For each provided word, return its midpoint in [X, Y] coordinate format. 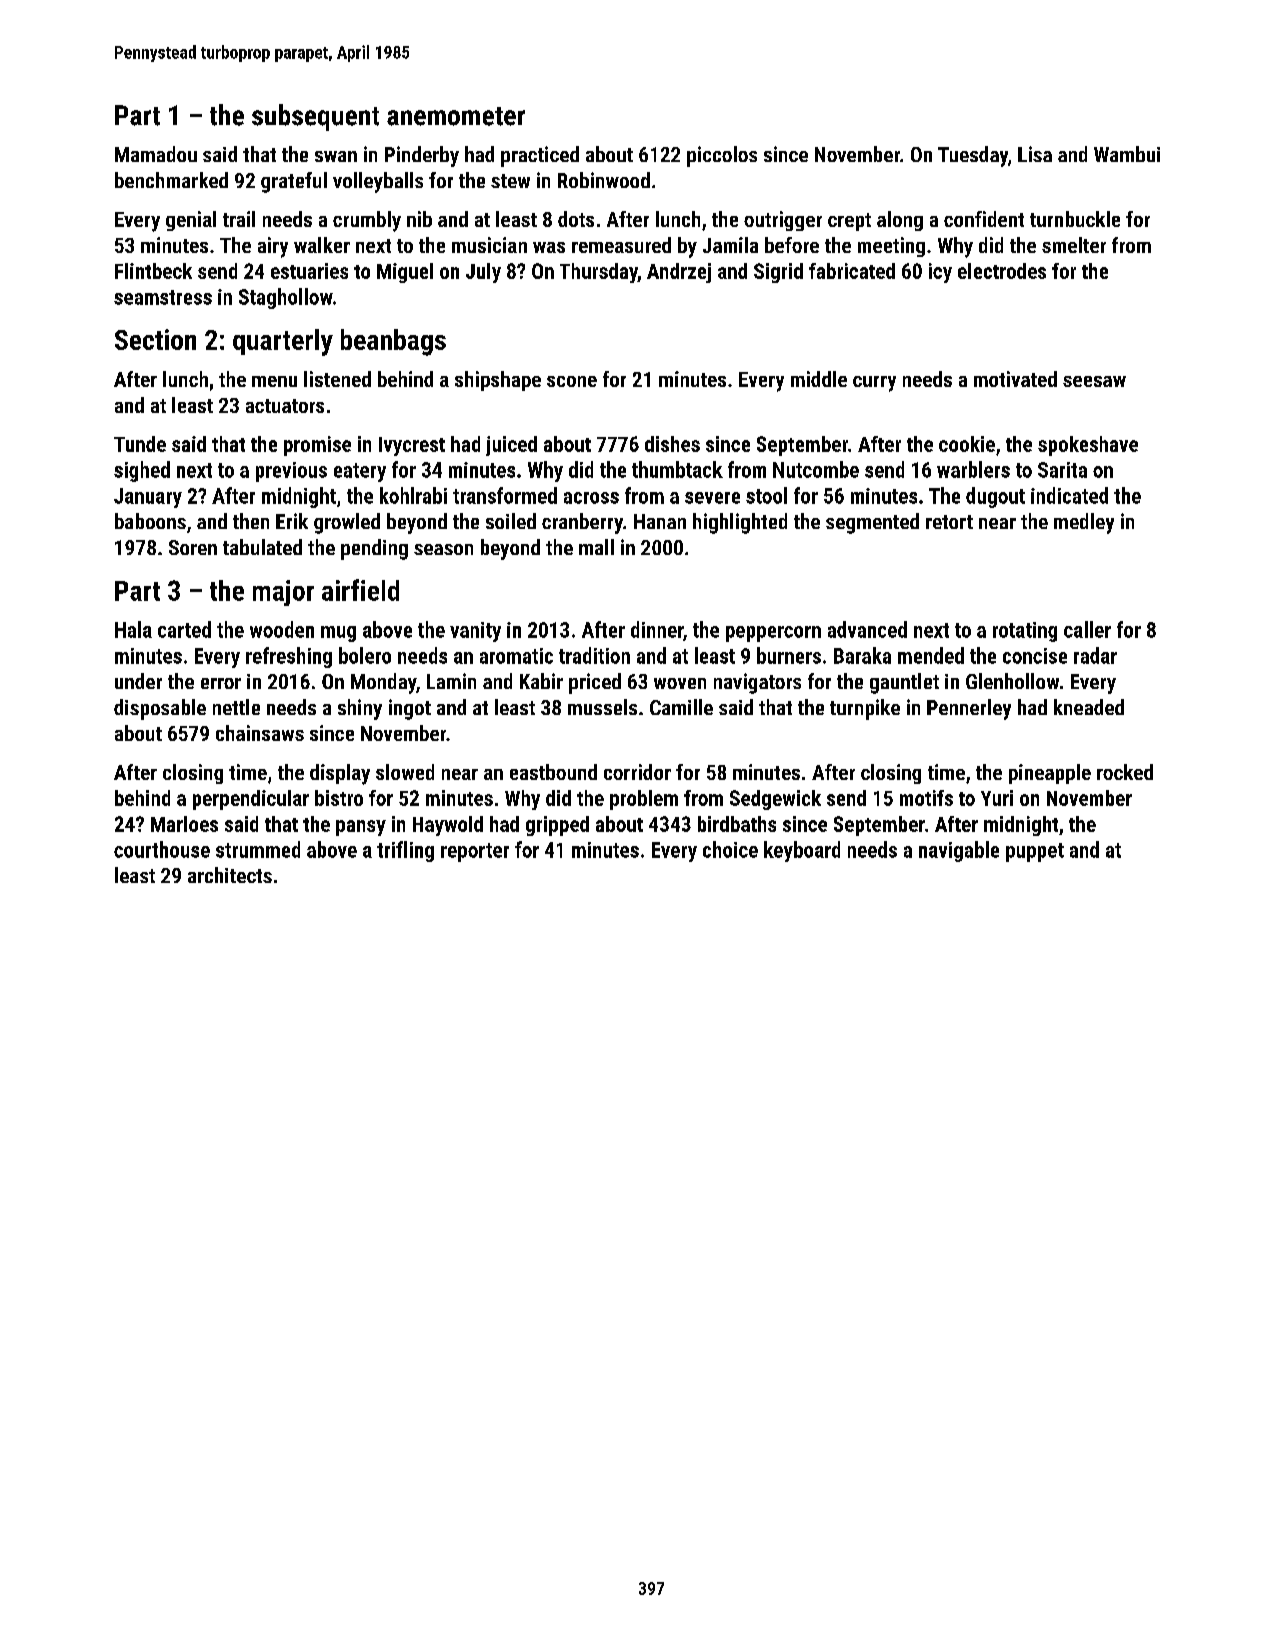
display [340, 774]
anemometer [456, 116]
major [283, 593]
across [591, 498]
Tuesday [973, 156]
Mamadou [156, 154]
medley [1084, 523]
